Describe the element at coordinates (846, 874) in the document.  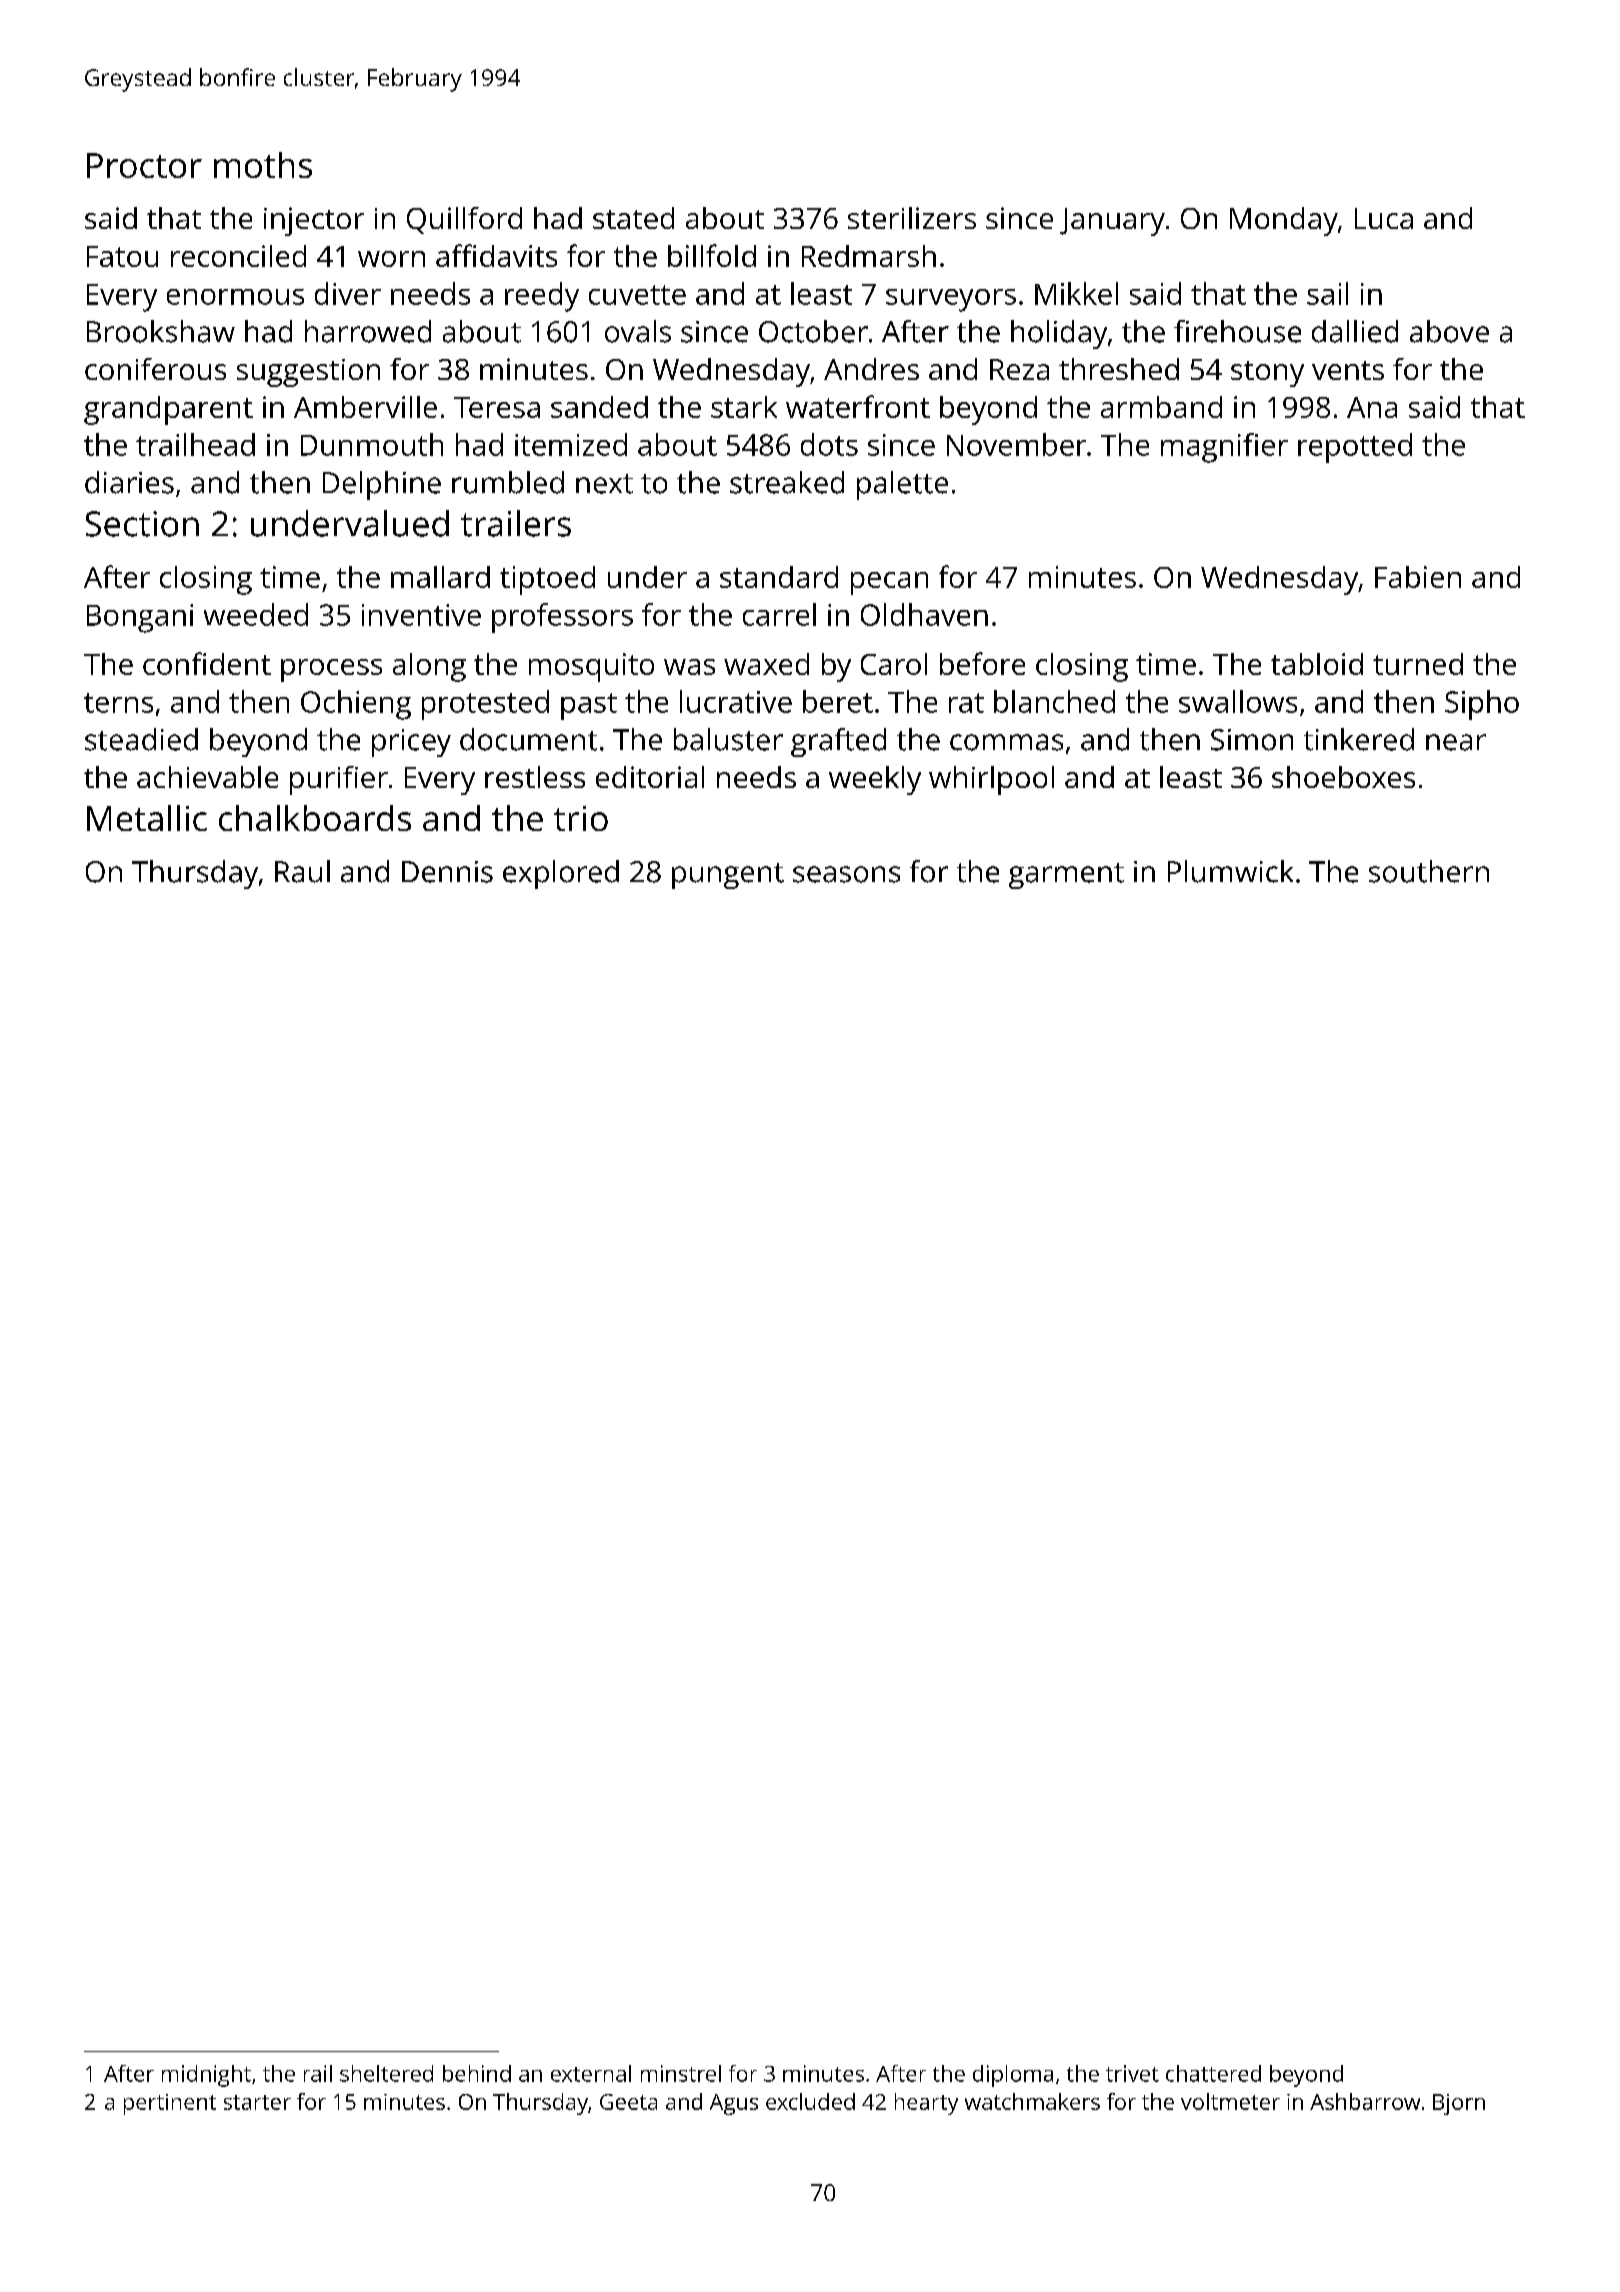
I see `seasons` at that location.
